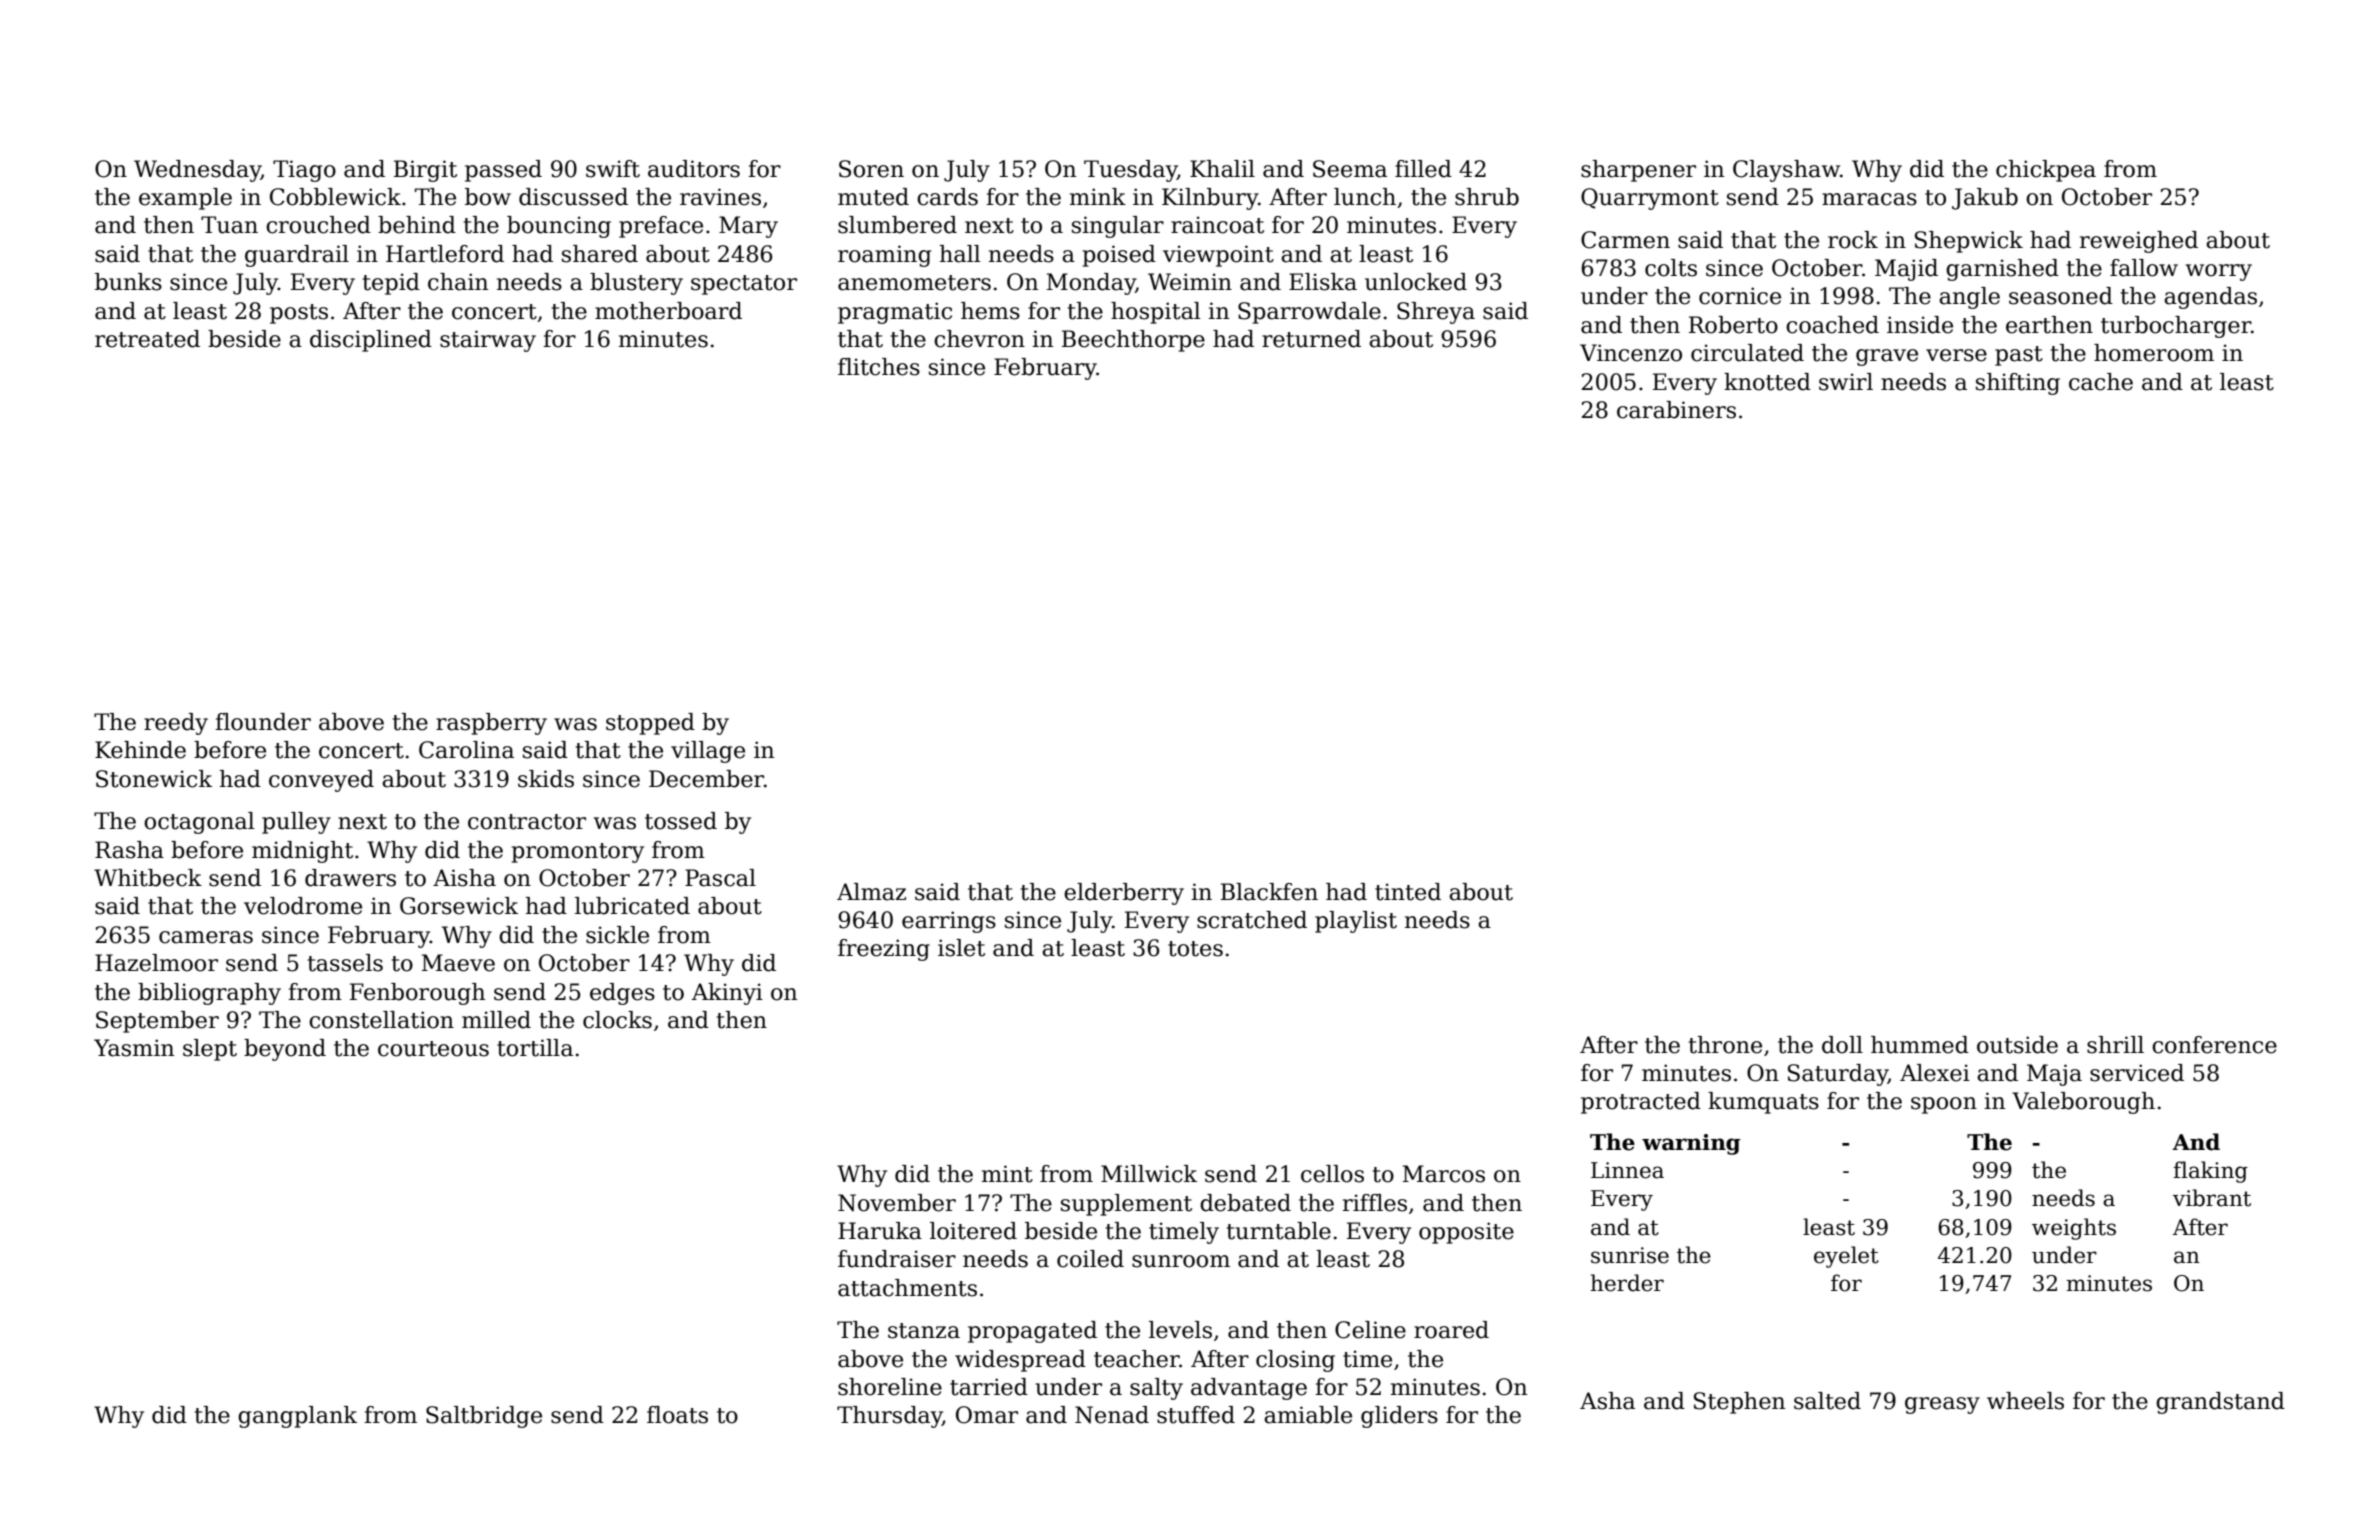 This screenshot has height=1540, width=2380. Describe the element at coordinates (1408, 892) in the screenshot. I see `tinted` at that location.
